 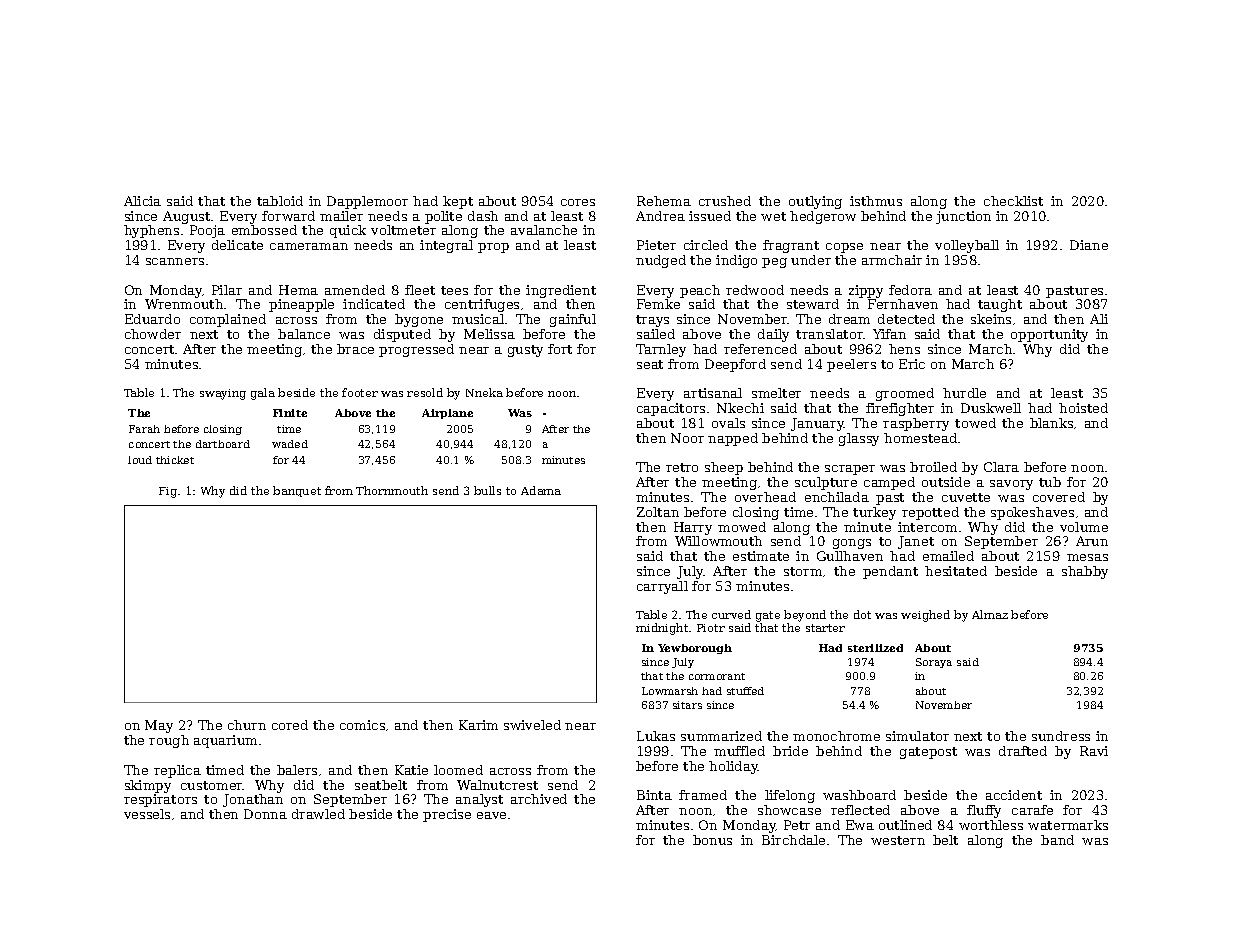 I want to click on checklist, so click(x=1013, y=201).
